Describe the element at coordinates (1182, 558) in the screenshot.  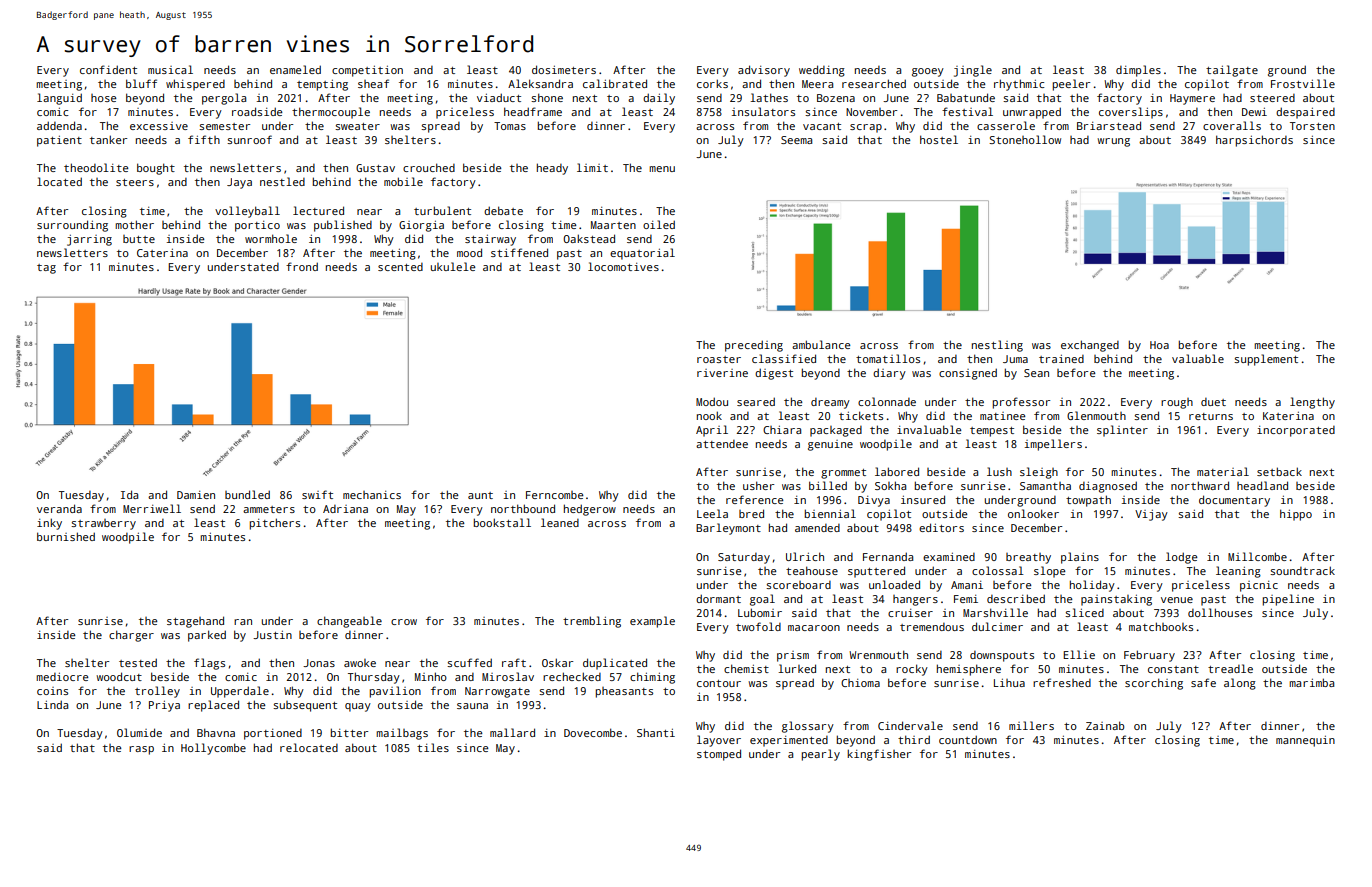
I see `lodge` at that location.
